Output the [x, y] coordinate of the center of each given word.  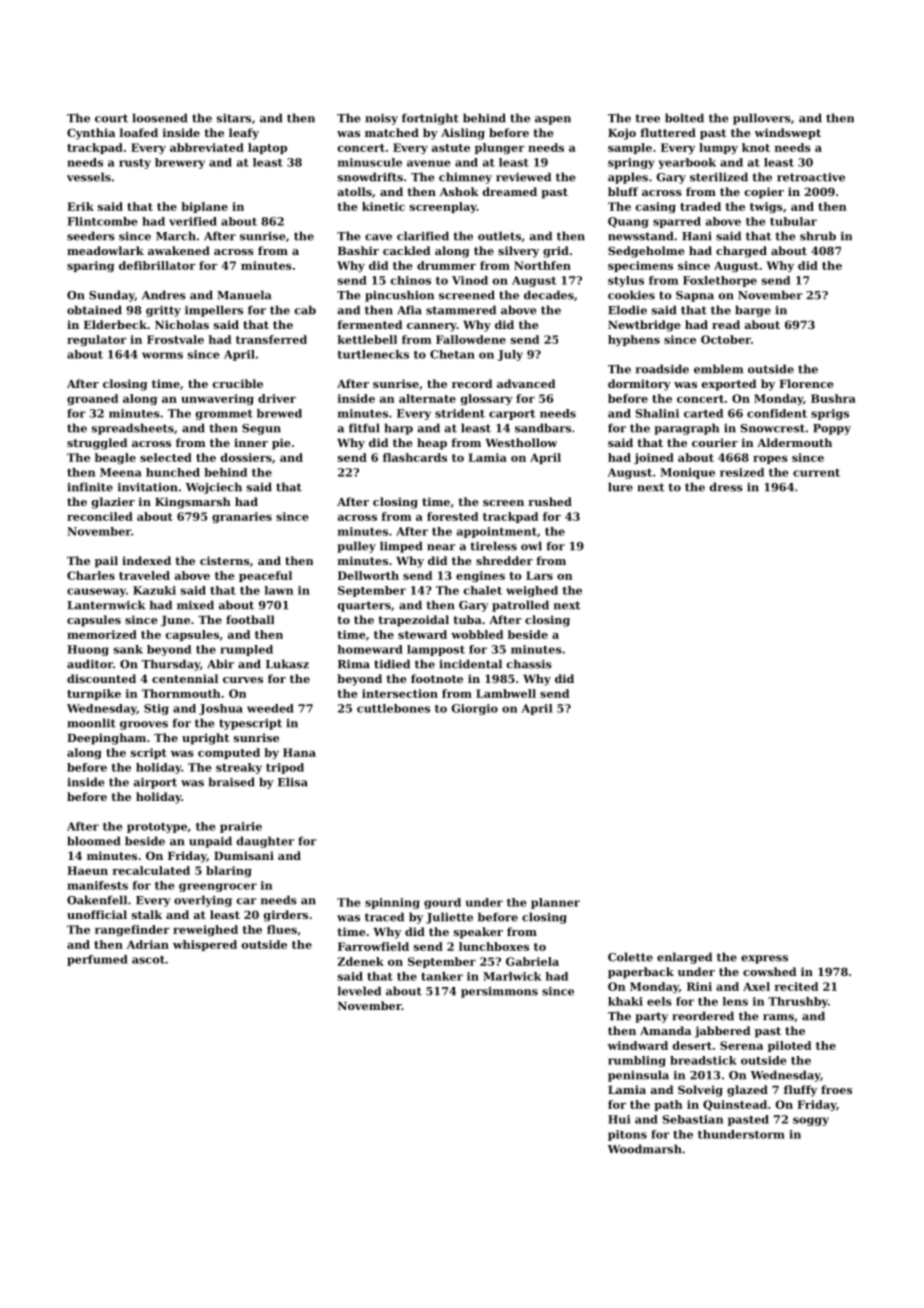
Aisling [463, 134]
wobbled [477, 634]
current [816, 473]
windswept [788, 134]
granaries [242, 517]
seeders [91, 236]
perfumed [97, 960]
